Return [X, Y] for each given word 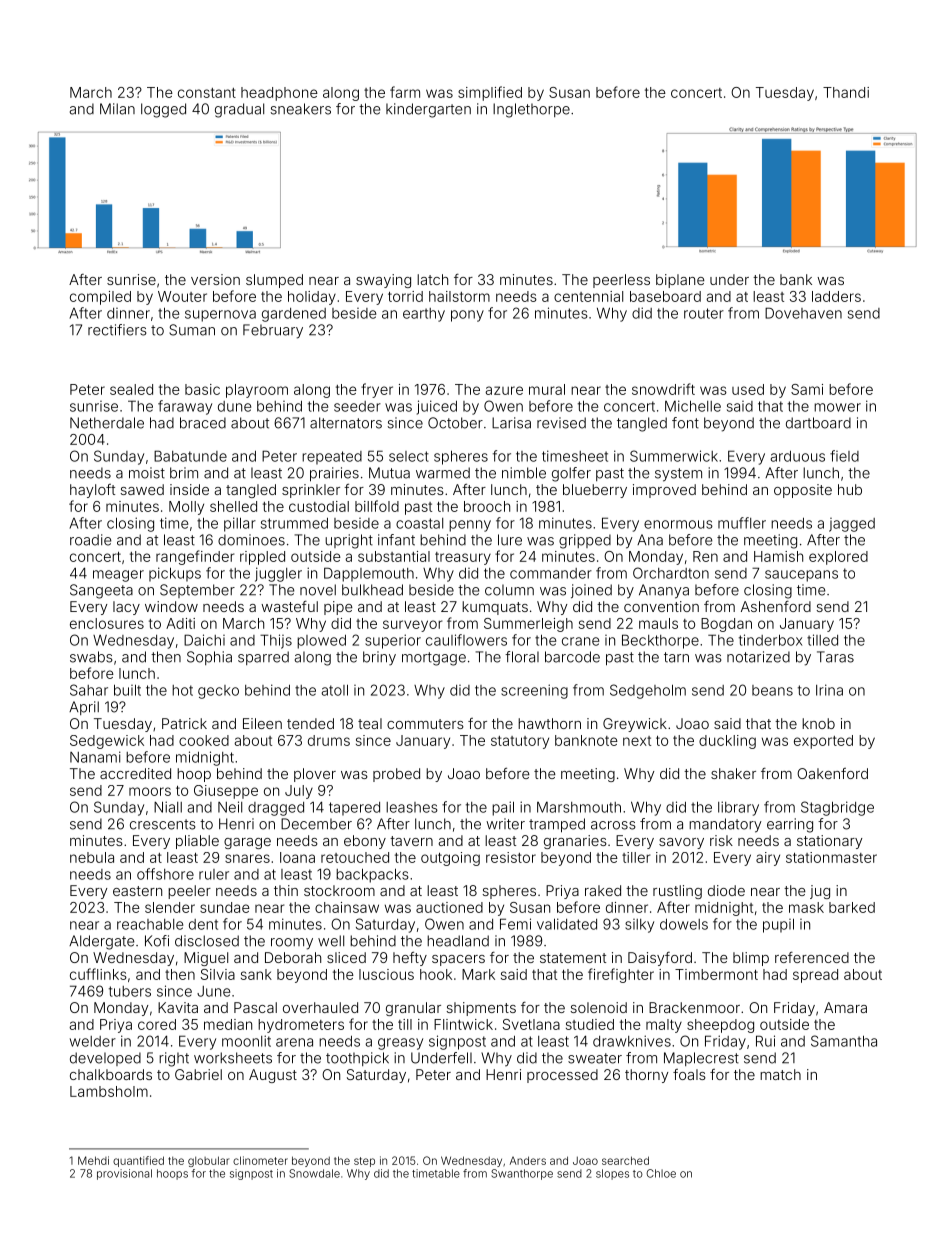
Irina [829, 690]
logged [163, 110]
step [364, 1162]
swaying [383, 281]
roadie [90, 540]
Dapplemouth [369, 574]
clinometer [260, 1160]
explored [838, 558]
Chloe [661, 1173]
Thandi [846, 92]
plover [315, 775]
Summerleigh [528, 625]
